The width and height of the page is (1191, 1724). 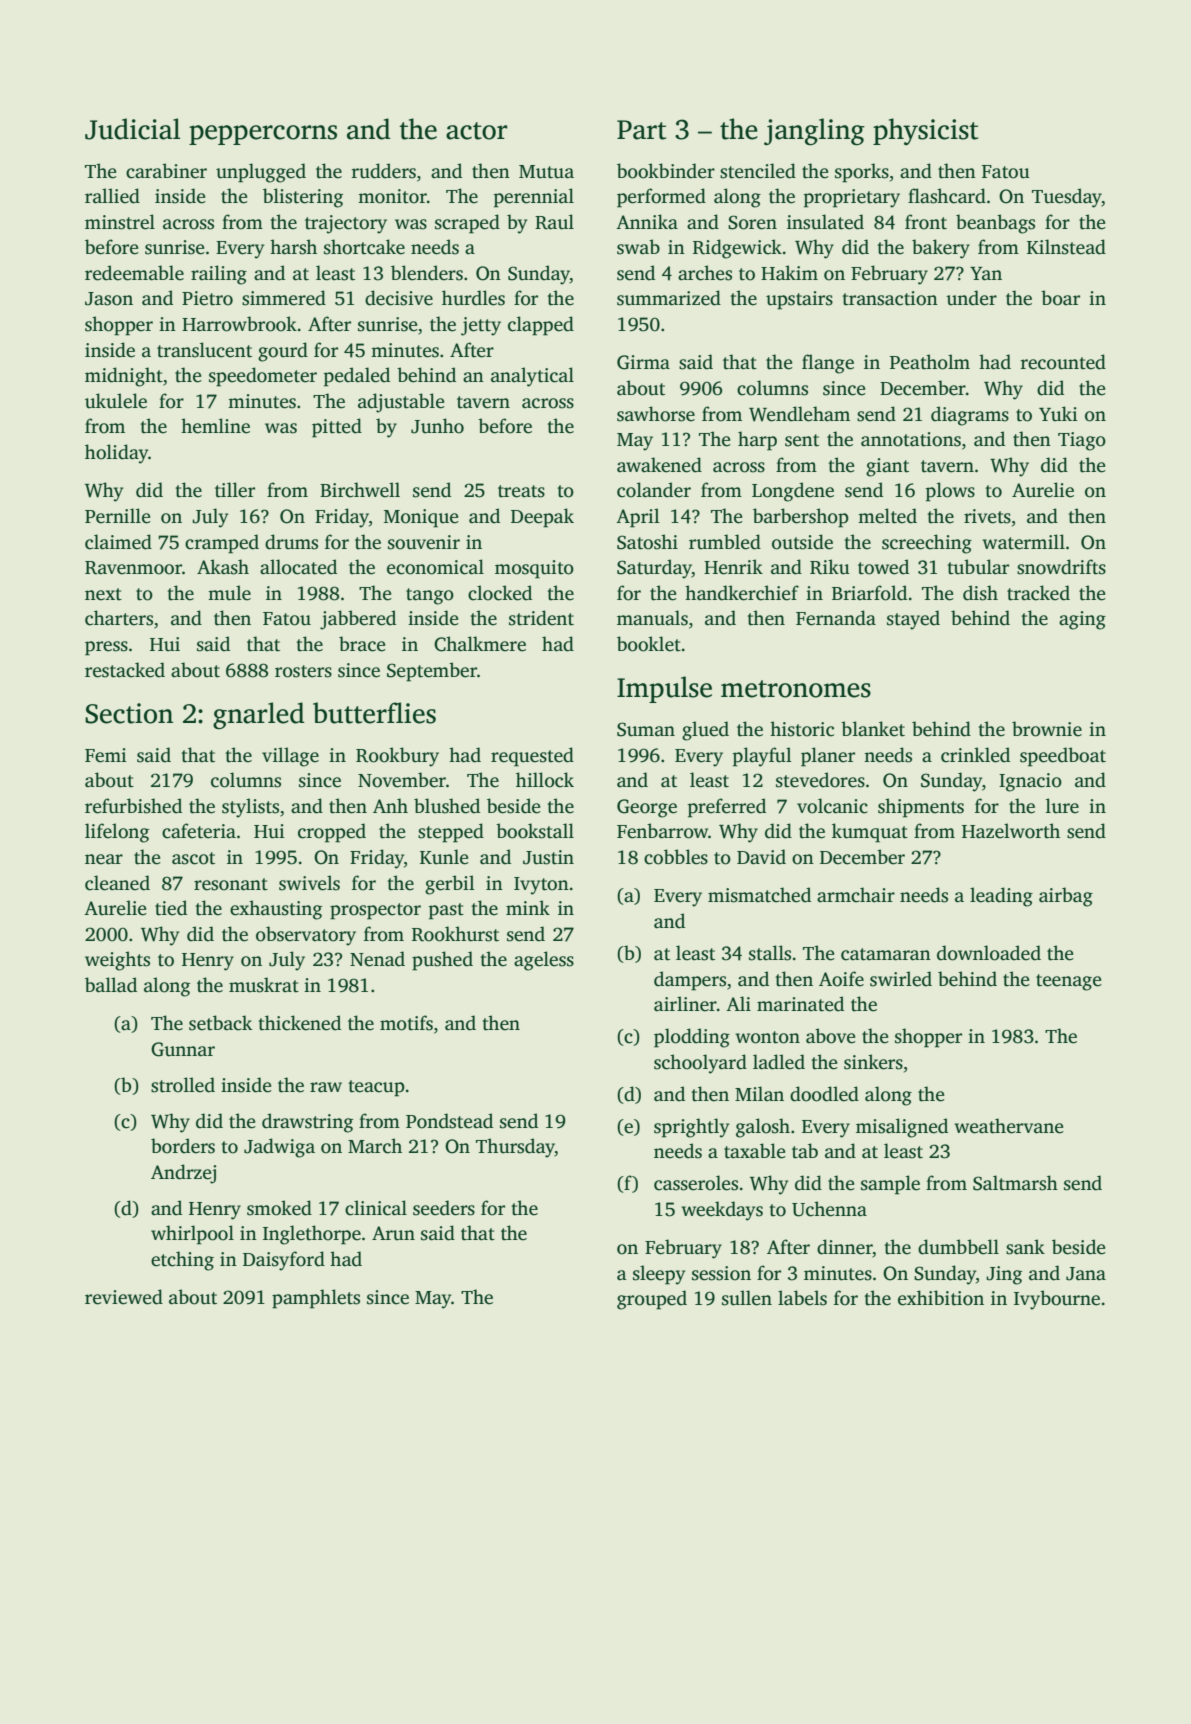 I want to click on historic, so click(x=802, y=729).
